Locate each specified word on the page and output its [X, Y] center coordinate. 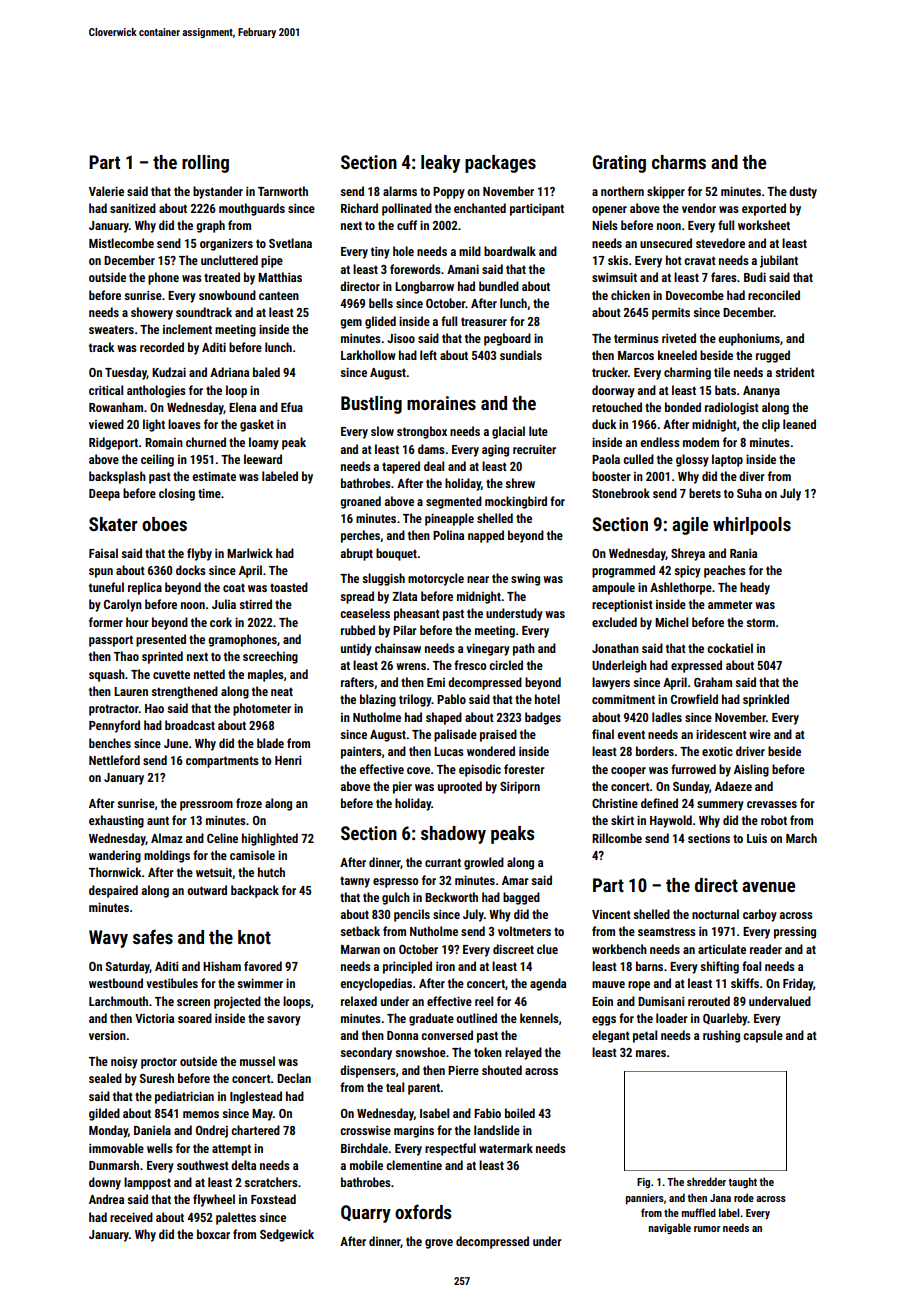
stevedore [720, 243]
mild [470, 251]
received [131, 1217]
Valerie [106, 191]
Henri [288, 760]
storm [760, 622]
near [478, 579]
